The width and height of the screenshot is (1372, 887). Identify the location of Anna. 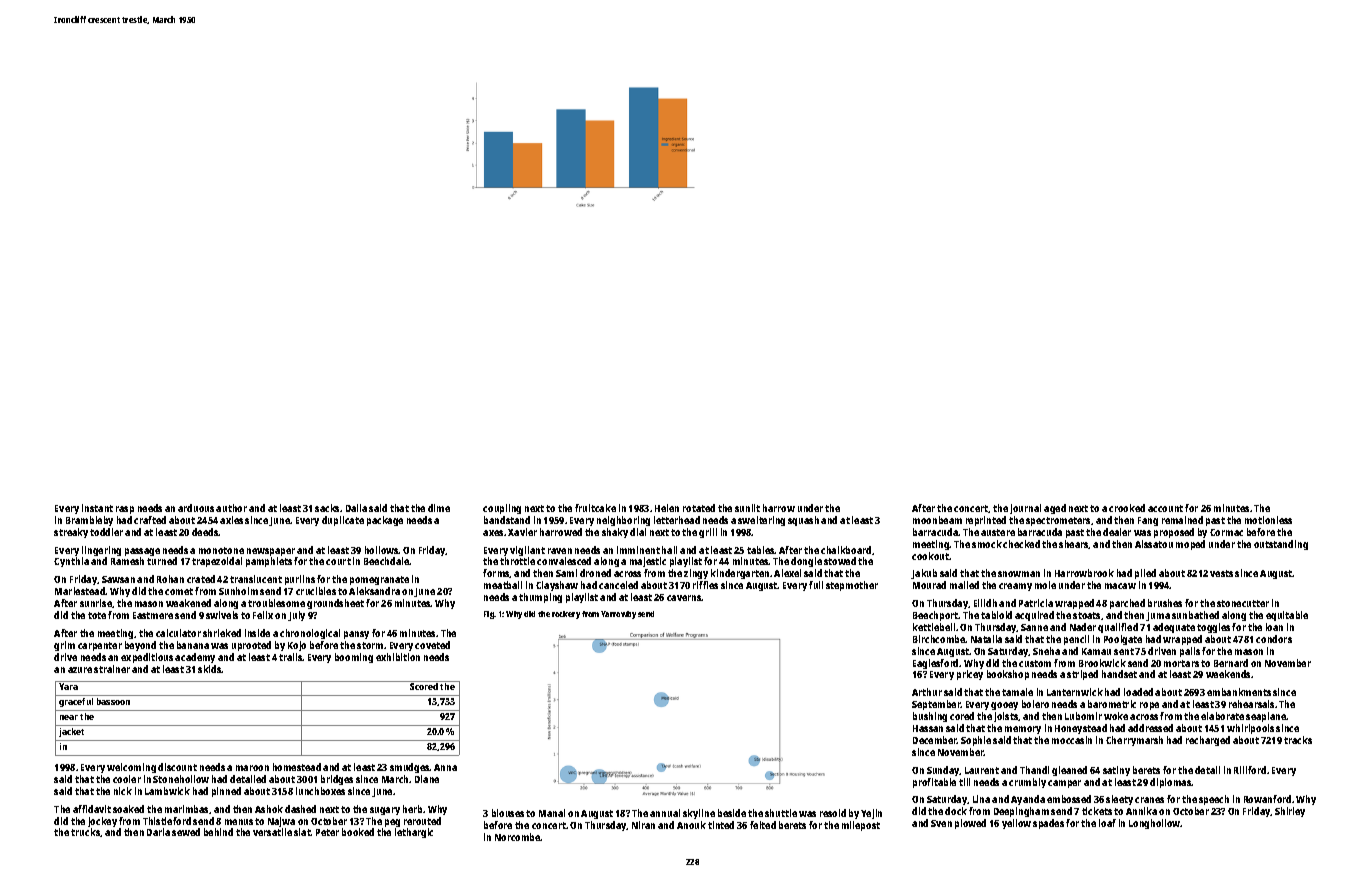
(445, 767).
